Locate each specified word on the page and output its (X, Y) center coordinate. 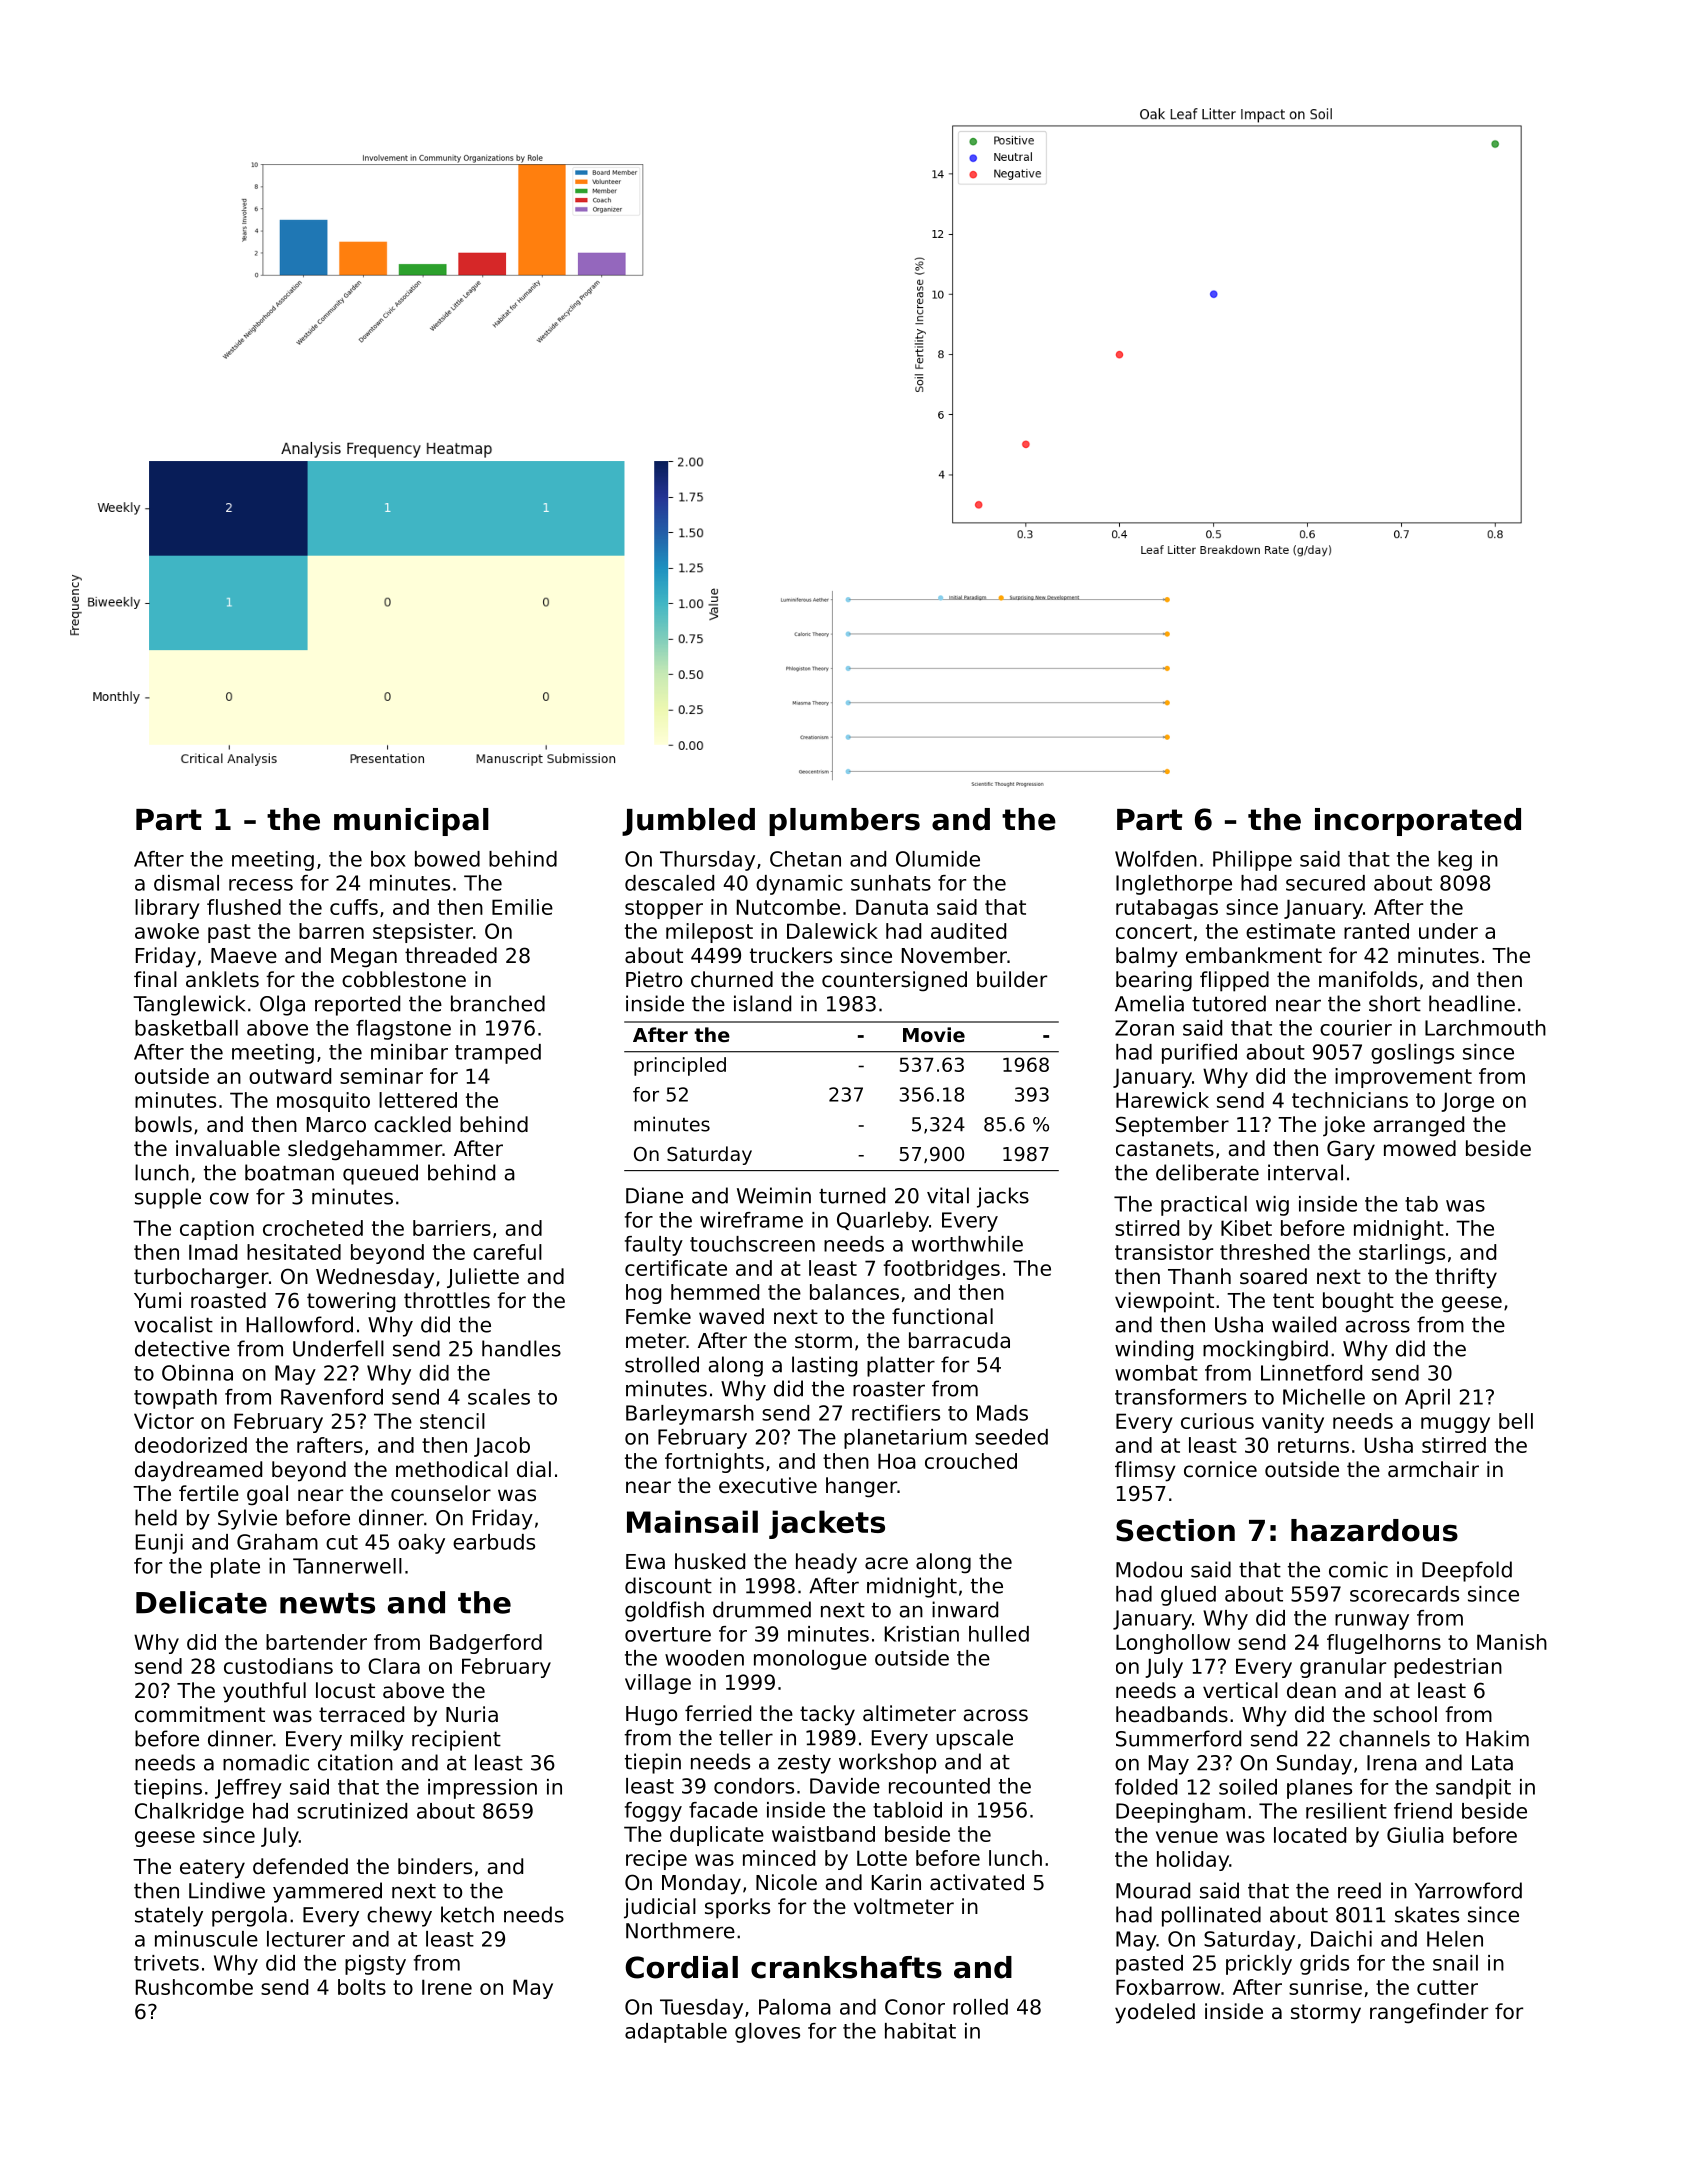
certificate (676, 1268)
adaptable (676, 2033)
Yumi (157, 1300)
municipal (411, 822)
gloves (767, 2033)
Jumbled (688, 822)
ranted (1376, 931)
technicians (1350, 1100)
